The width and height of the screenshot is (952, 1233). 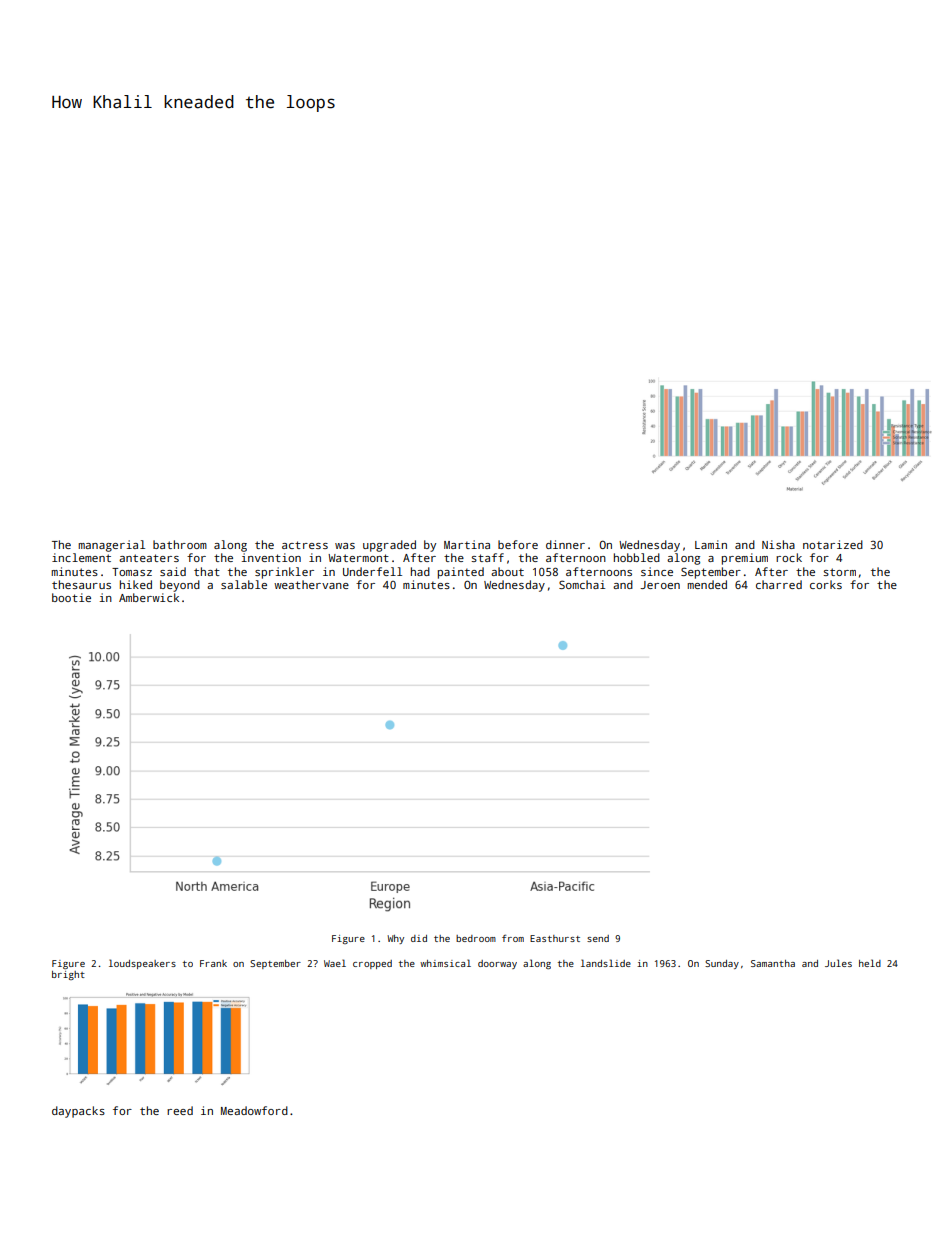 What do you see at coordinates (598, 938) in the screenshot?
I see `send` at bounding box center [598, 938].
